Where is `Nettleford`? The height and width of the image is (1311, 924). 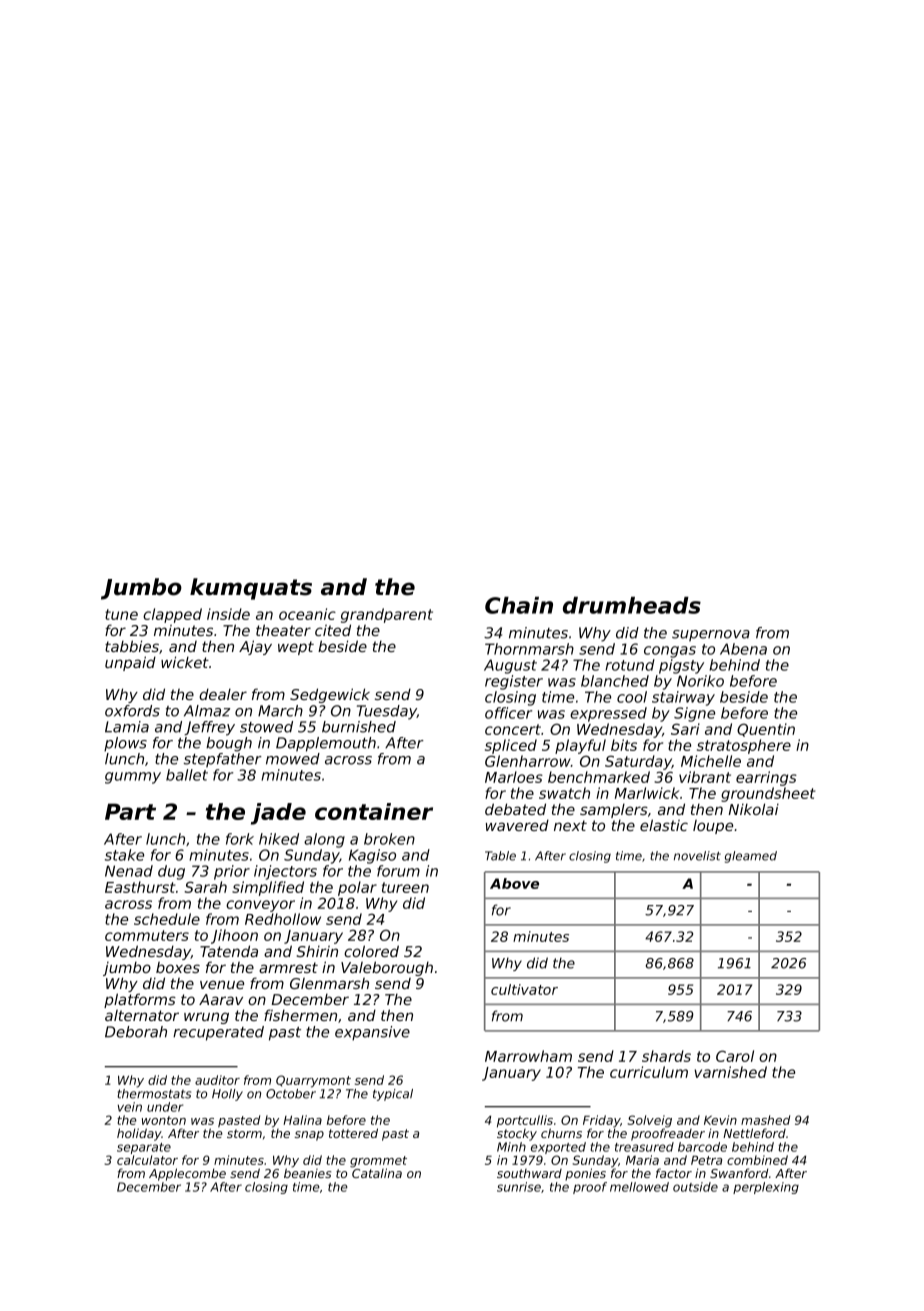 Nettleford is located at coordinates (754, 1133).
